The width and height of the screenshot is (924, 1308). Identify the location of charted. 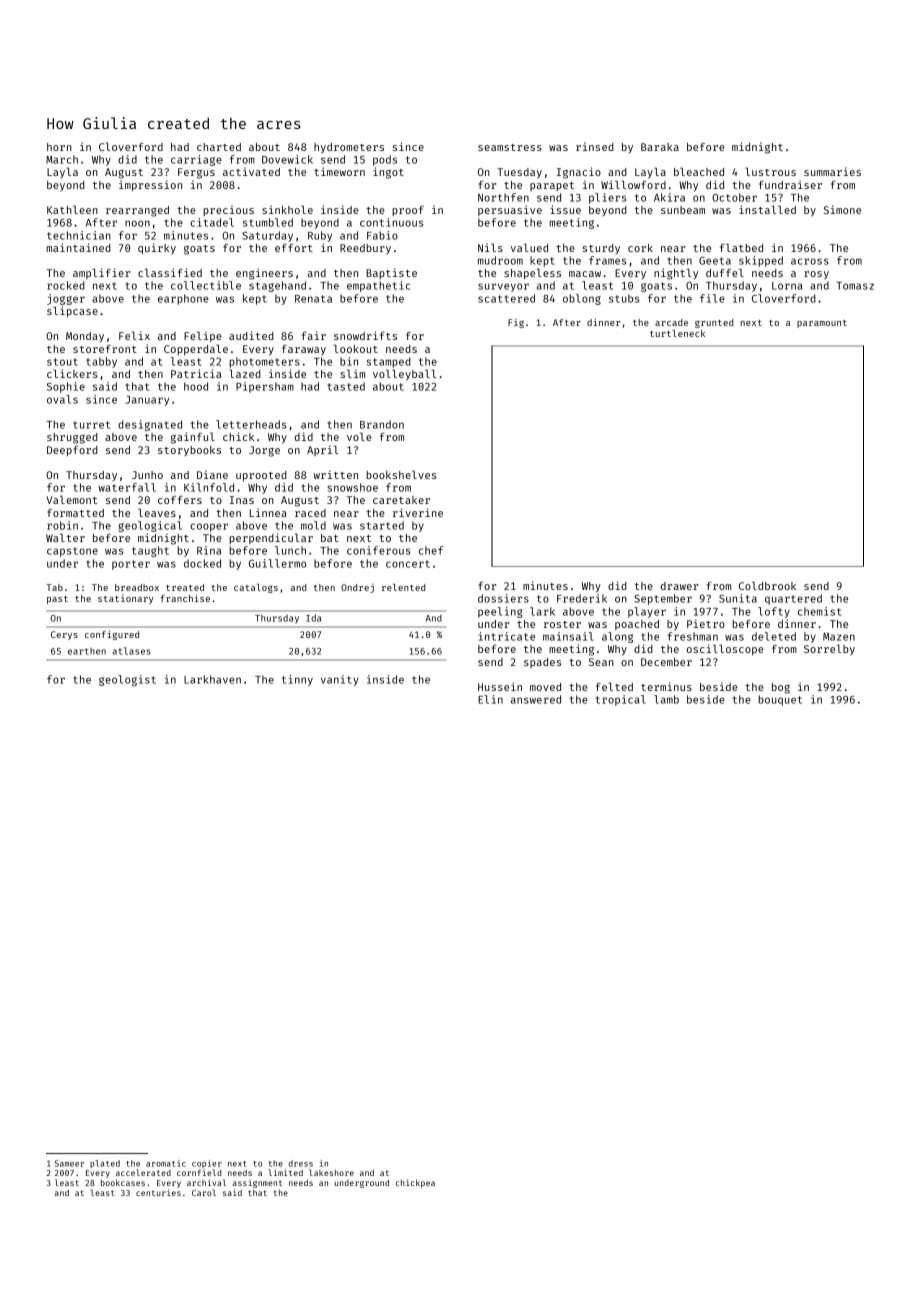
(219, 147).
